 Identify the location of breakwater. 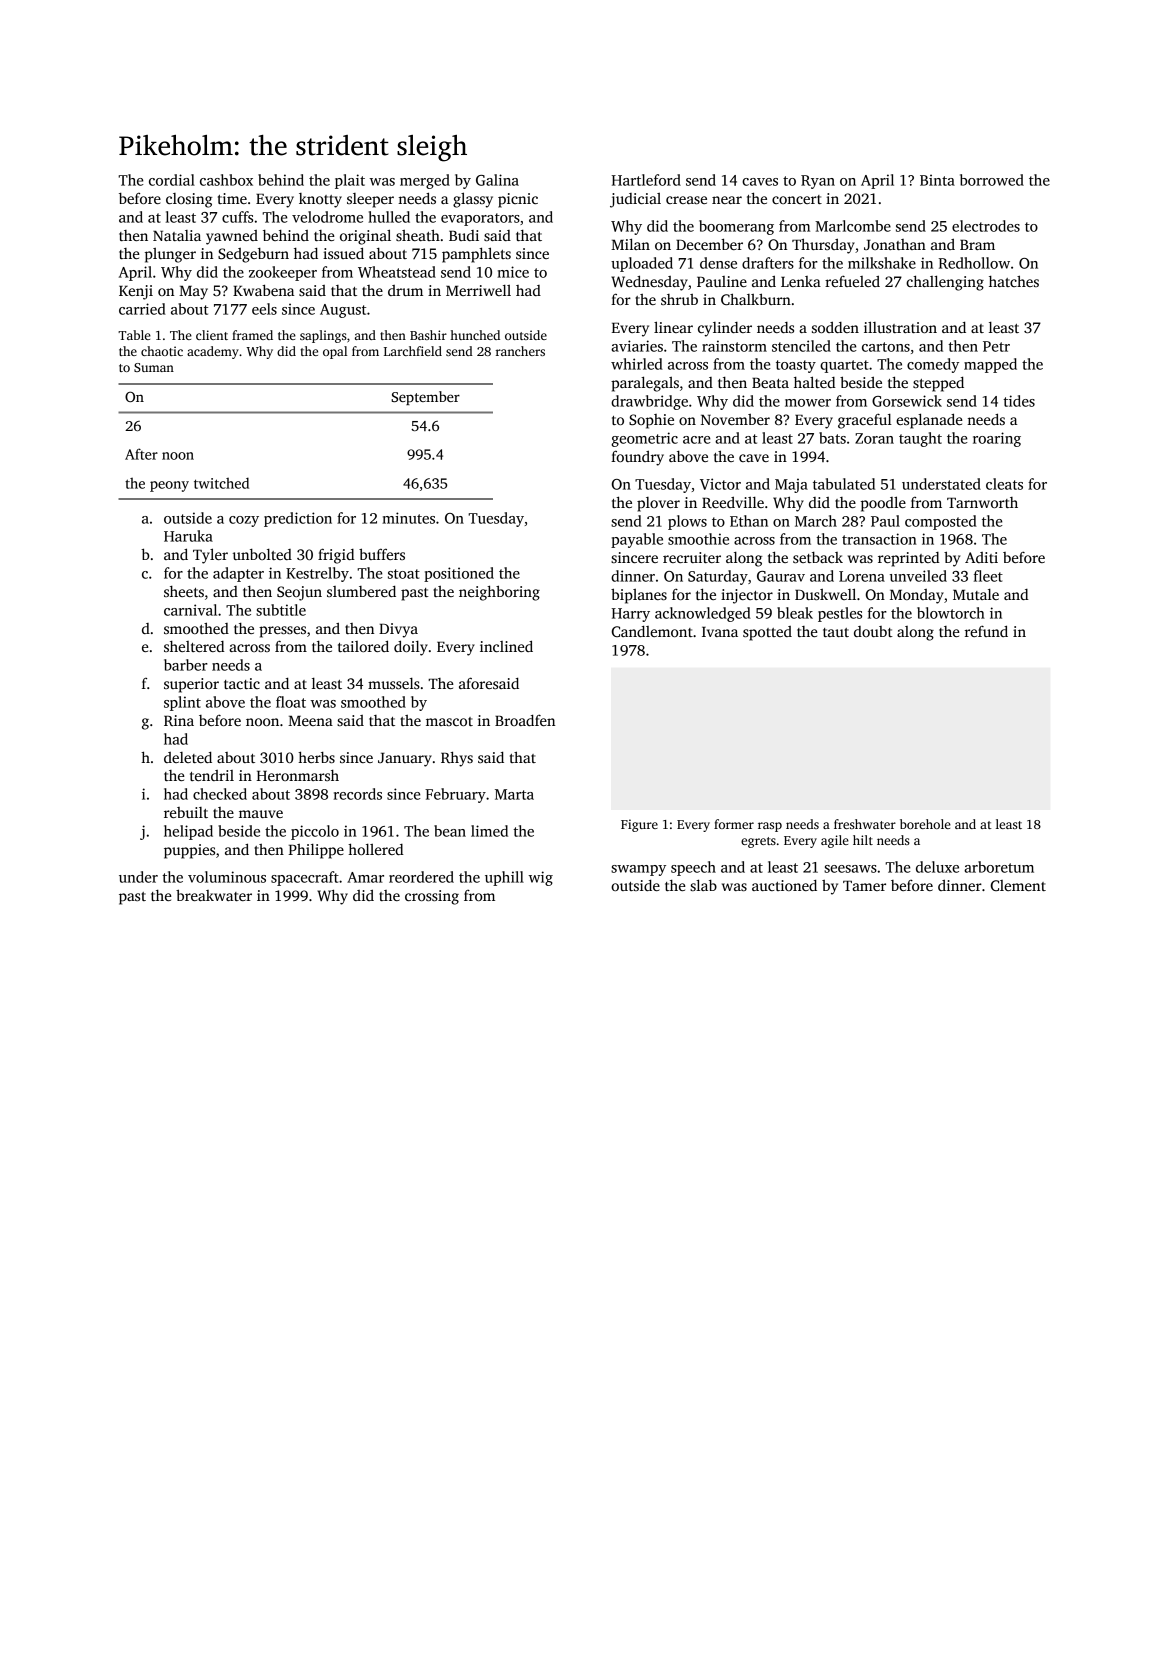
(214, 895).
